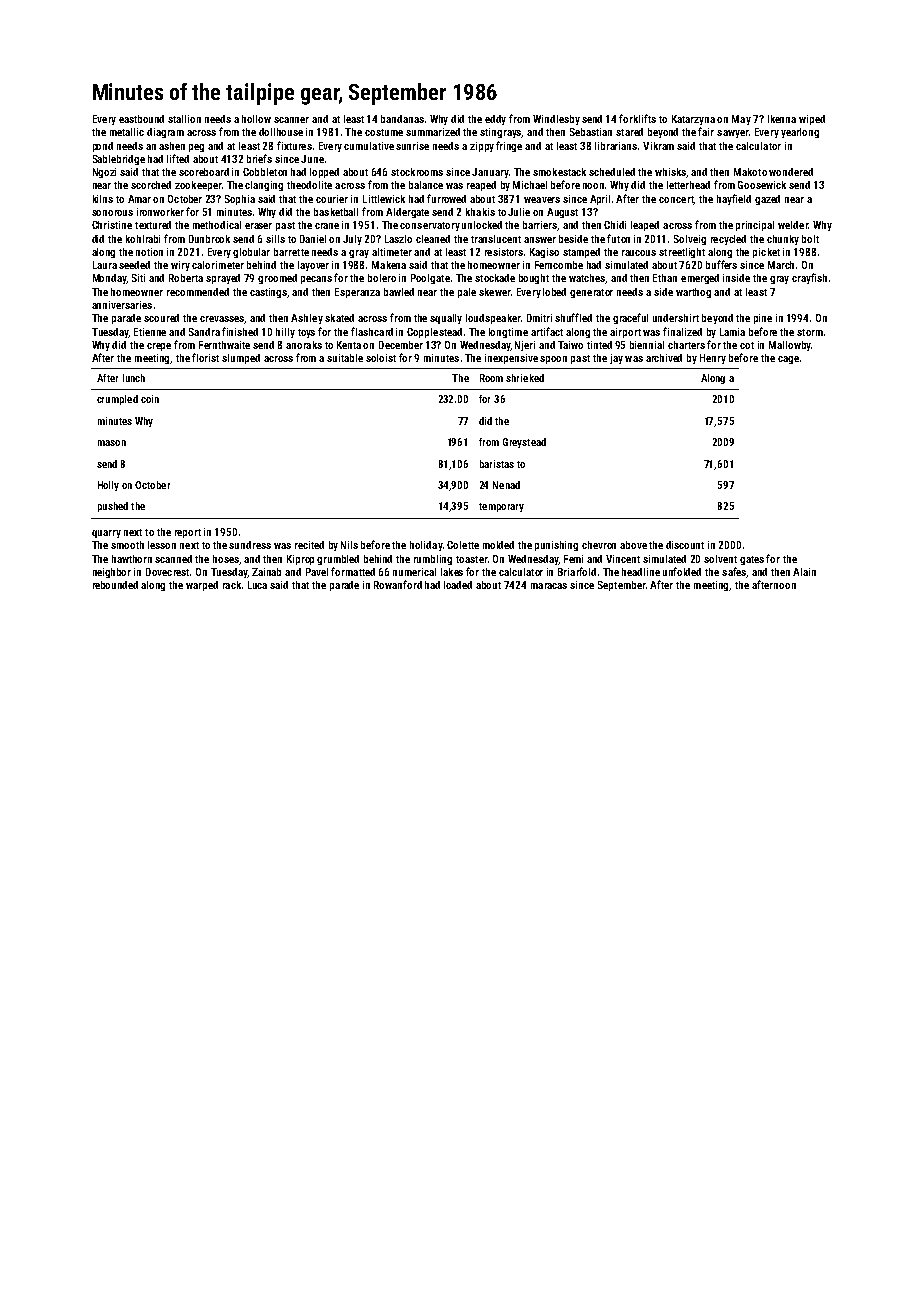 This screenshot has width=924, height=1308. I want to click on wondered, so click(791, 172).
